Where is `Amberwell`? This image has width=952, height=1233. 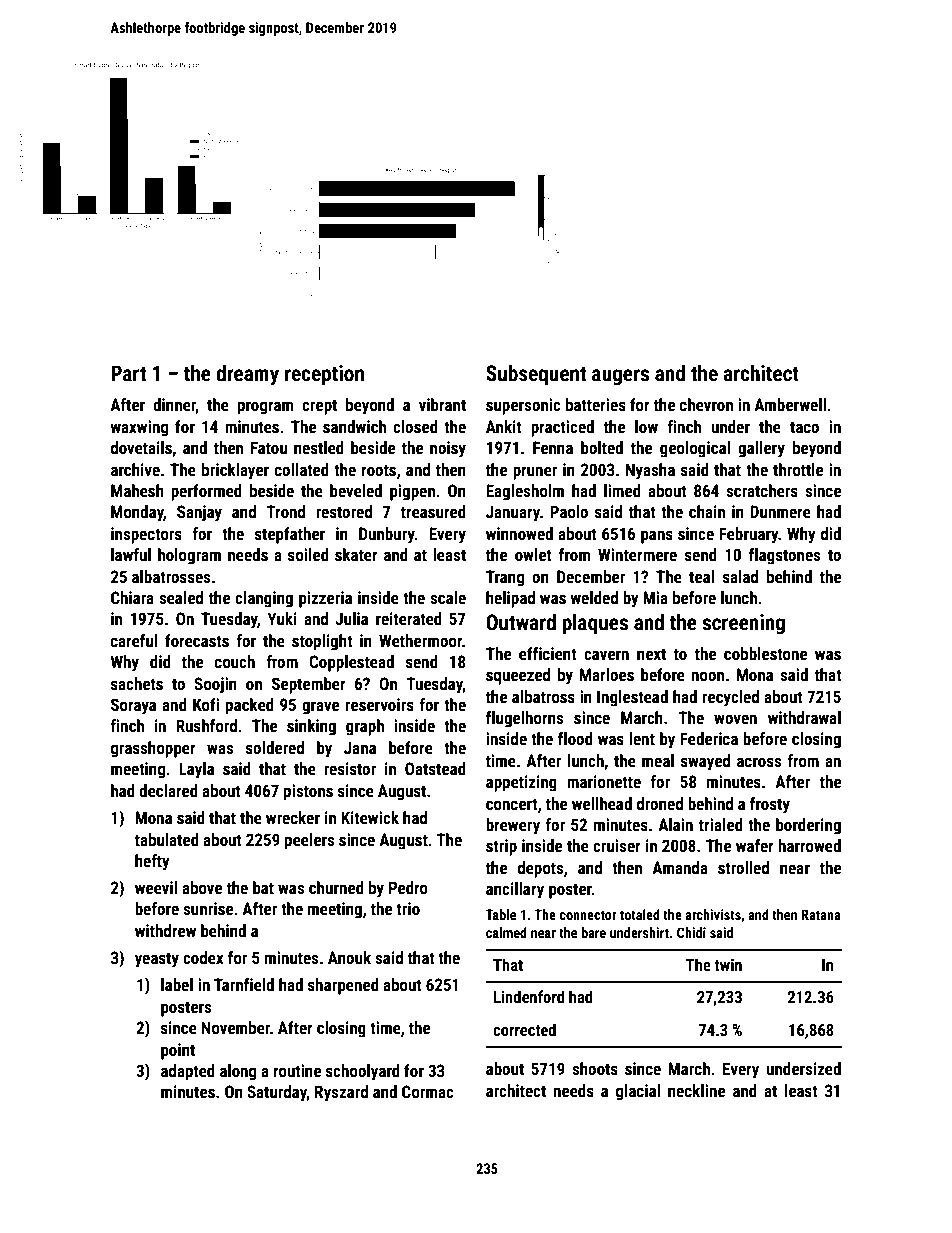
Amberwell is located at coordinates (790, 404).
